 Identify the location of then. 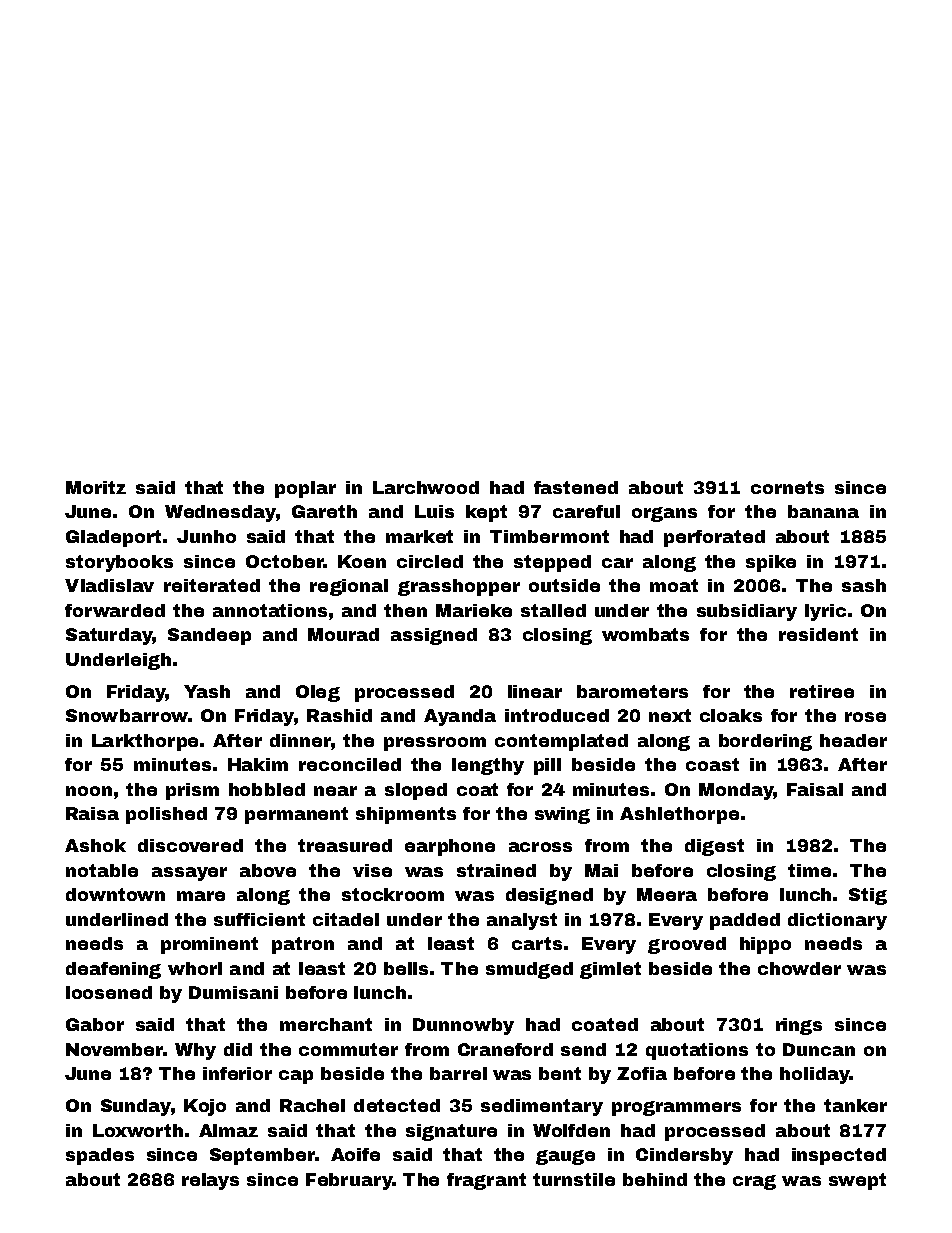
(405, 610).
